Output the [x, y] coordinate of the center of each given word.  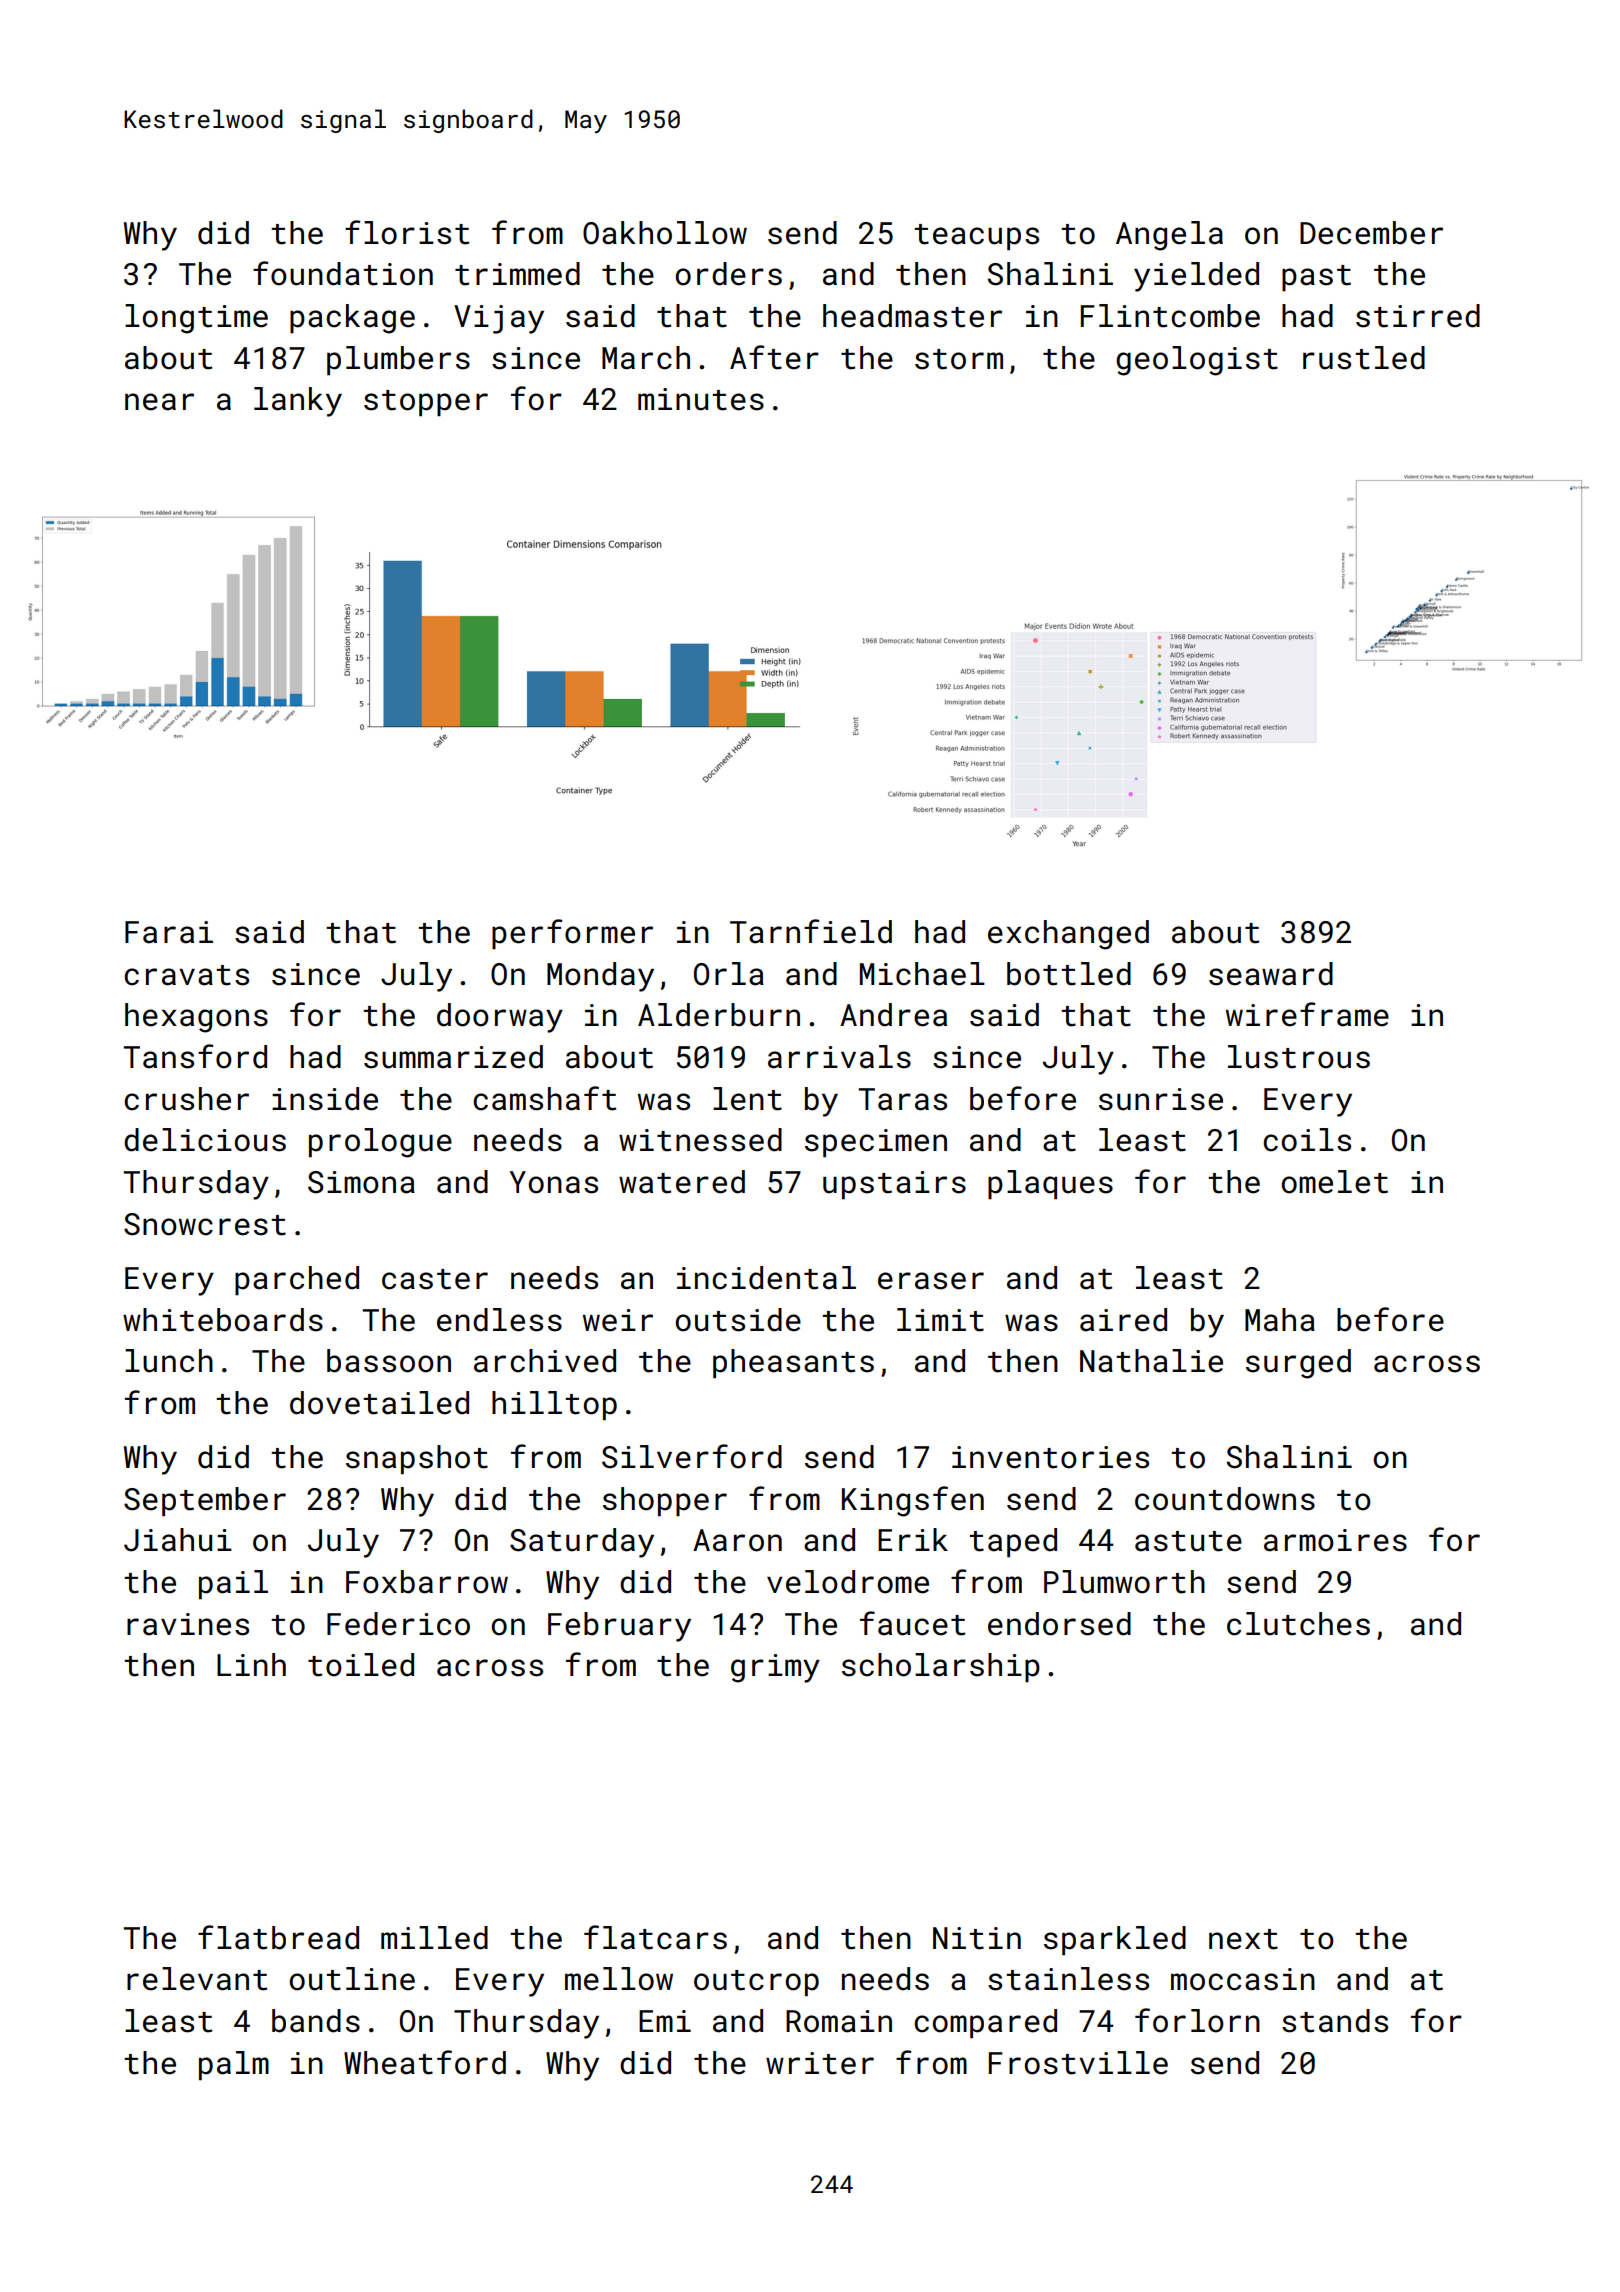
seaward [1271, 974]
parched [297, 1280]
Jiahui [178, 1540]
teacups [976, 237]
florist [407, 232]
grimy [775, 1668]
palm [234, 2065]
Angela [1169, 236]
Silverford [692, 1456]
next [1243, 1939]
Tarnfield [811, 931]
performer [572, 934]
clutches [1298, 1624]
